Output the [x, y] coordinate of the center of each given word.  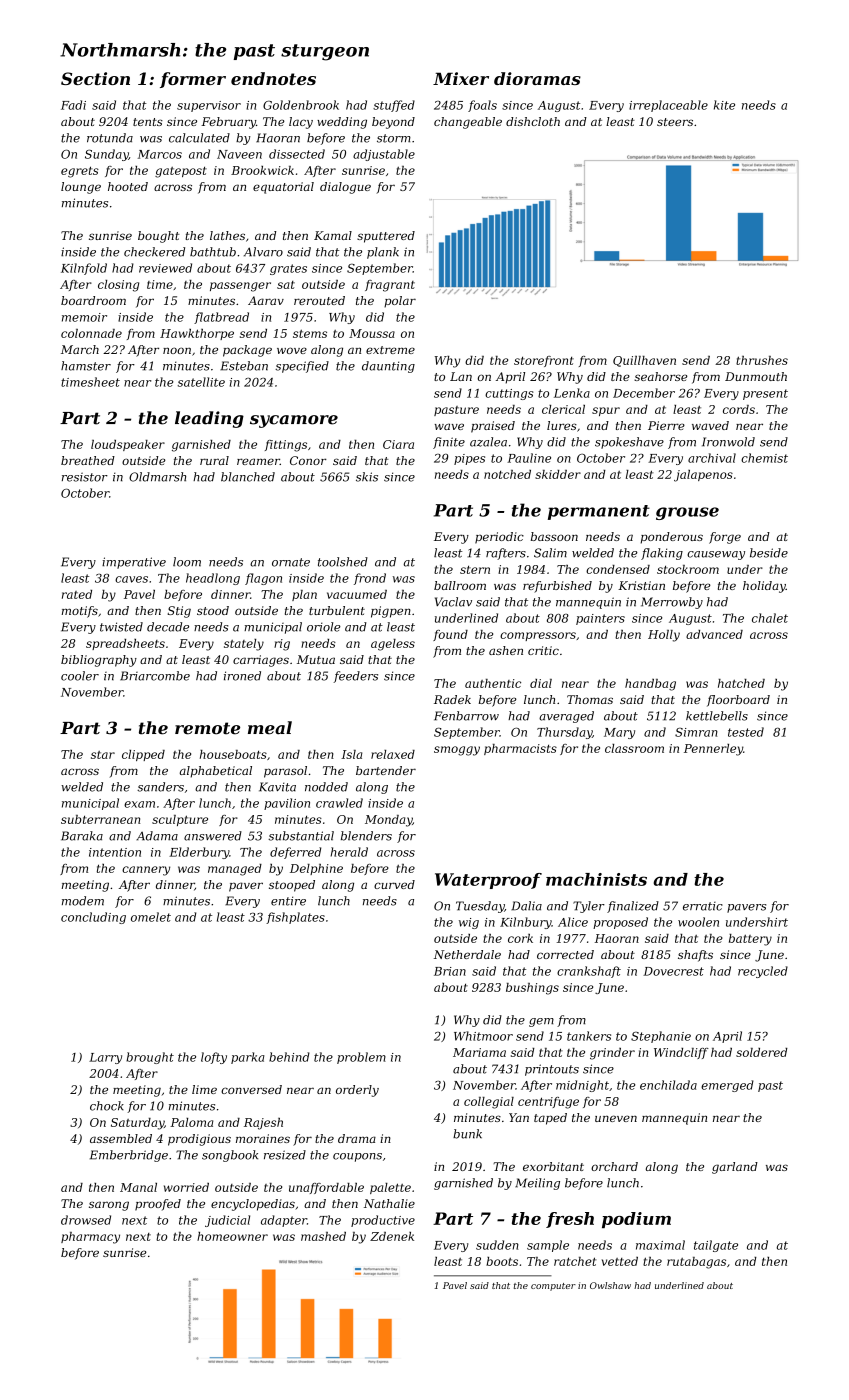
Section [95, 78]
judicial [227, 1221]
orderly [357, 1091]
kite [724, 105]
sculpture [180, 820]
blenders [366, 836]
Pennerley [713, 750]
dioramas [537, 78]
